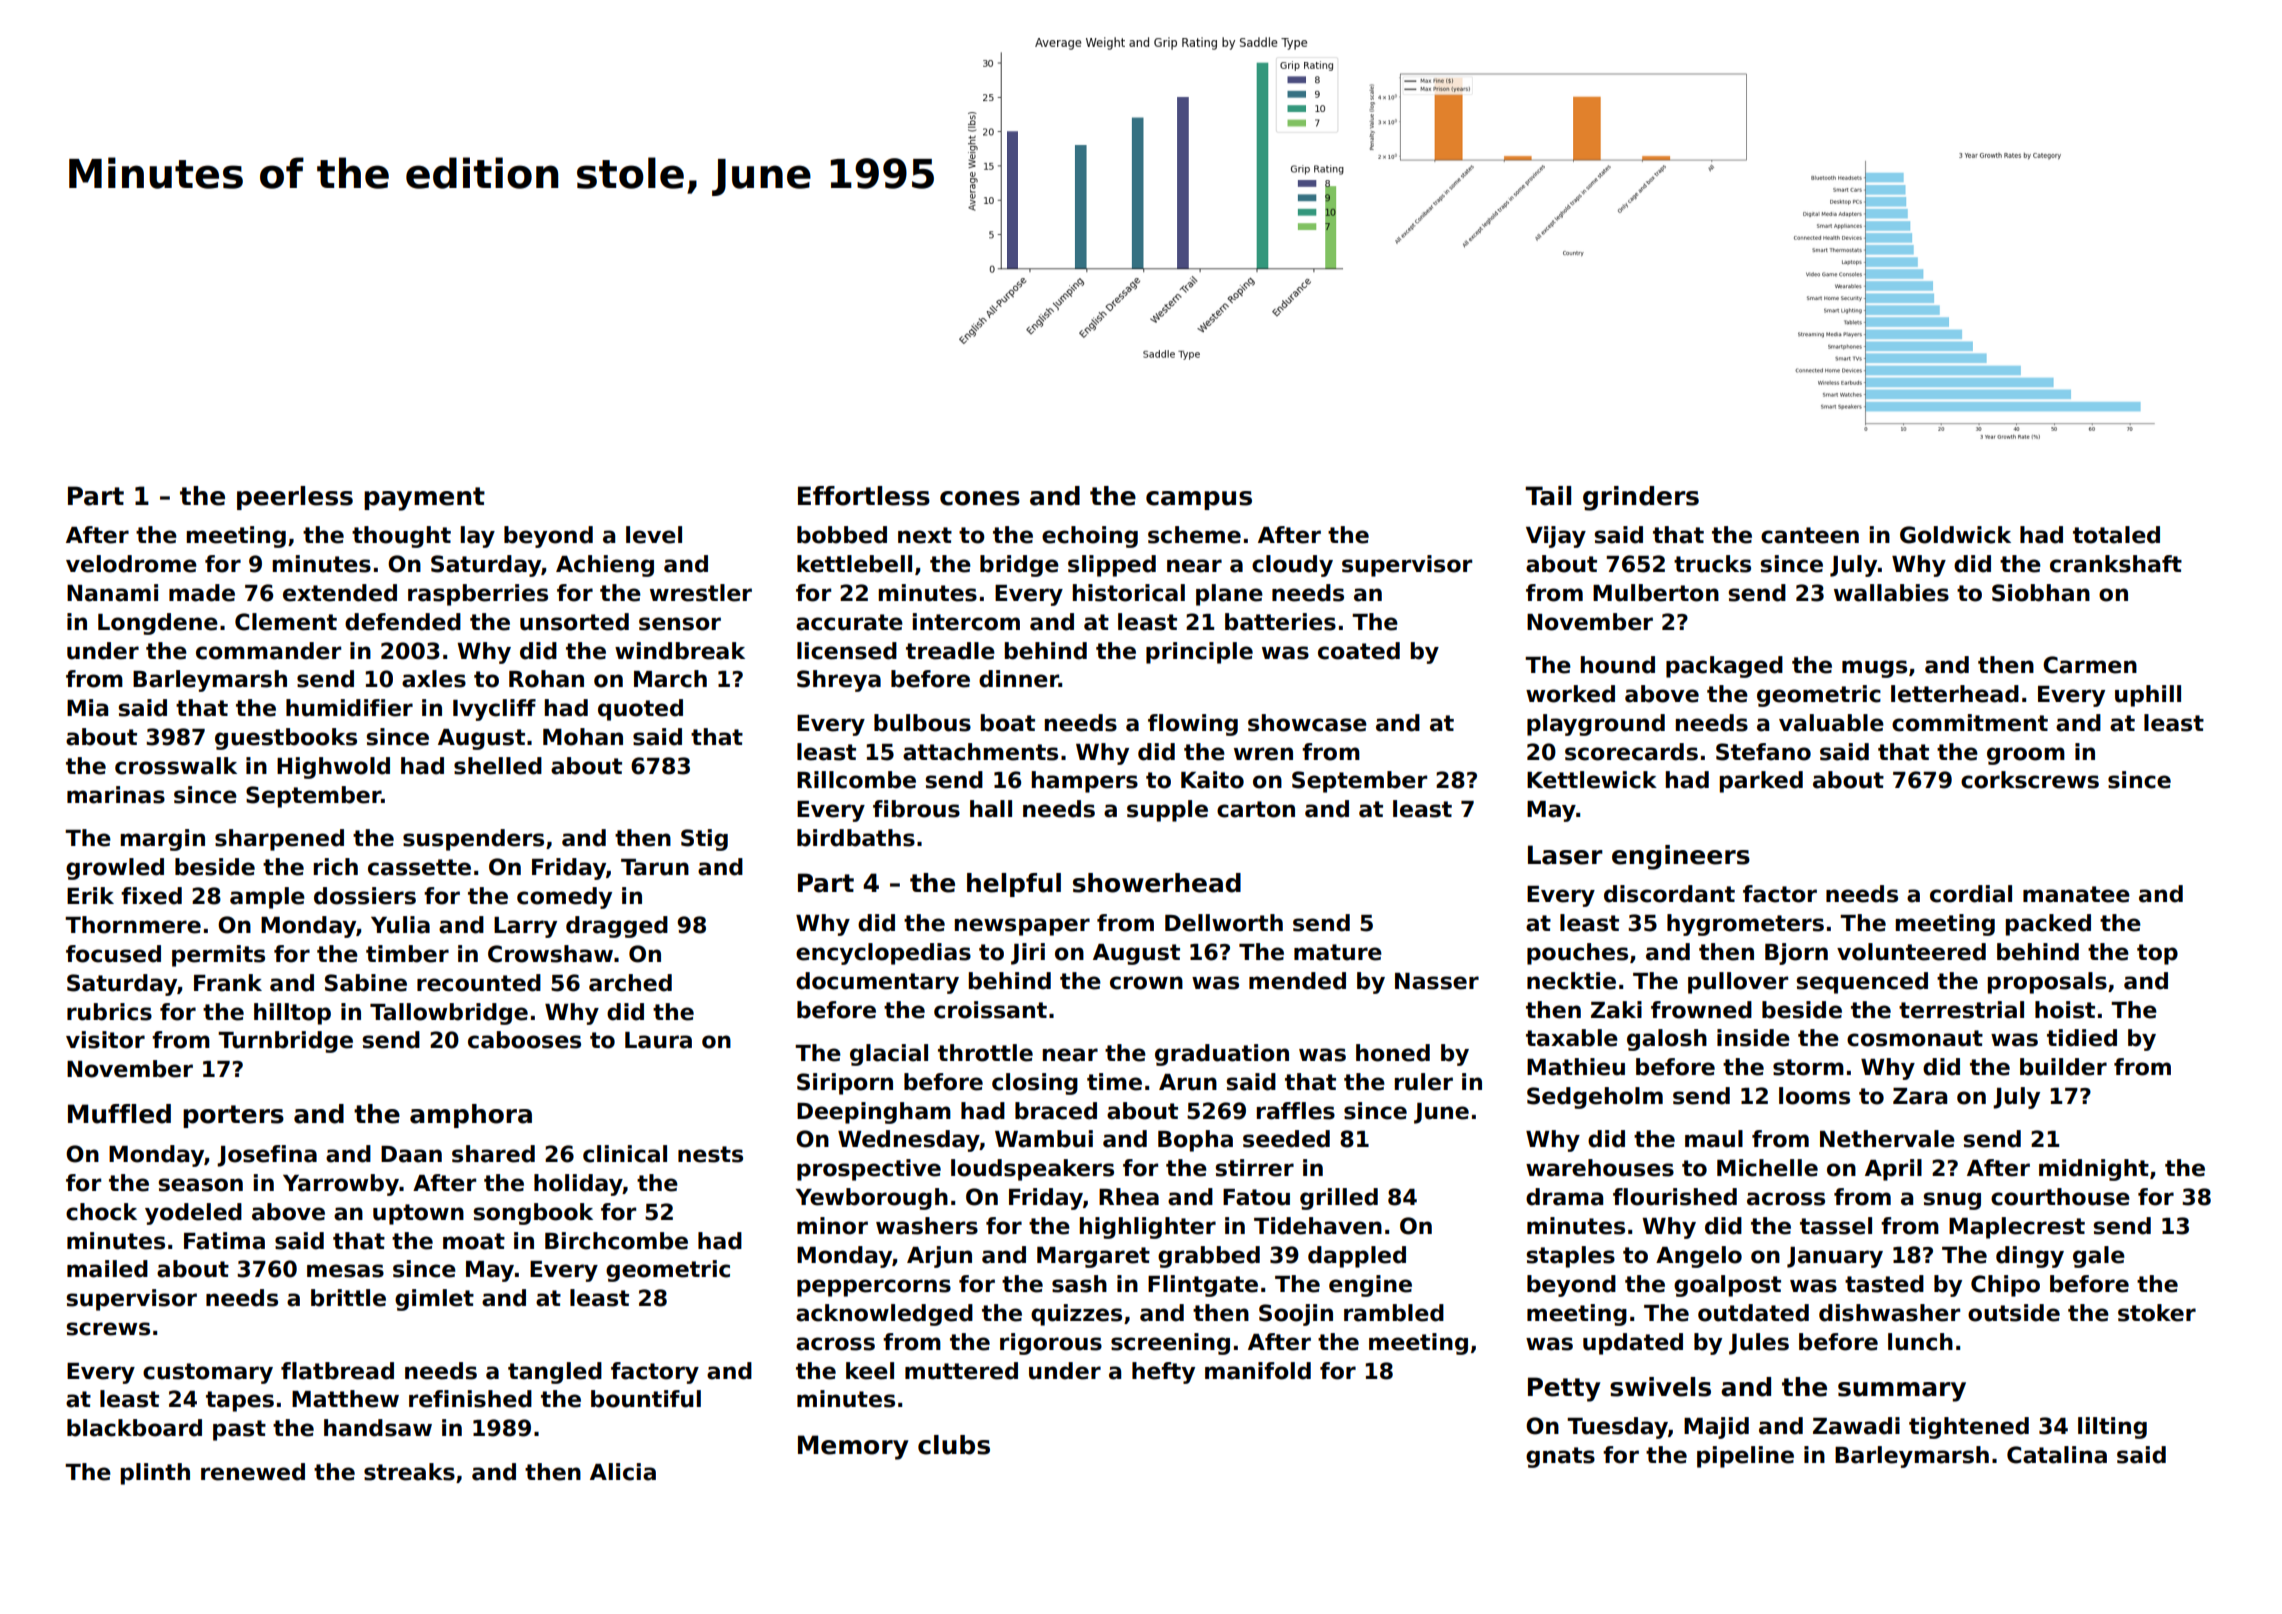 The width and height of the document is (2282, 1614). Describe the element at coordinates (1212, 780) in the document. I see `Kaito` at that location.
